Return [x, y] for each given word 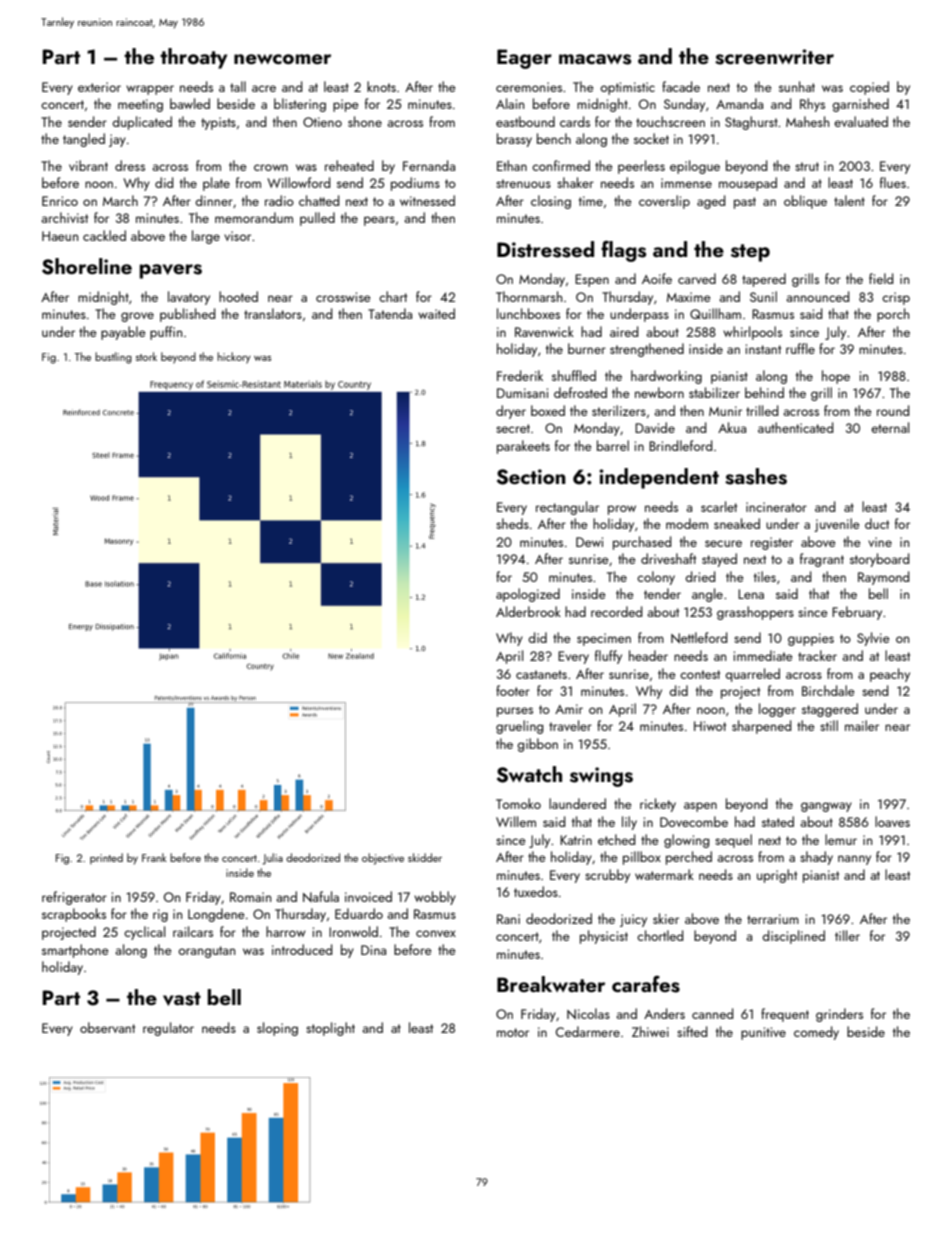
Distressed [545, 249]
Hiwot [710, 726]
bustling [113, 358]
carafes [646, 984]
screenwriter [774, 57]
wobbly [435, 898]
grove [137, 317]
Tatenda [390, 313]
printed [106, 858]
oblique [805, 202]
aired [624, 331]
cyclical [144, 933]
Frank [154, 857]
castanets [541, 674]
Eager [524, 59]
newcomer [282, 59]
